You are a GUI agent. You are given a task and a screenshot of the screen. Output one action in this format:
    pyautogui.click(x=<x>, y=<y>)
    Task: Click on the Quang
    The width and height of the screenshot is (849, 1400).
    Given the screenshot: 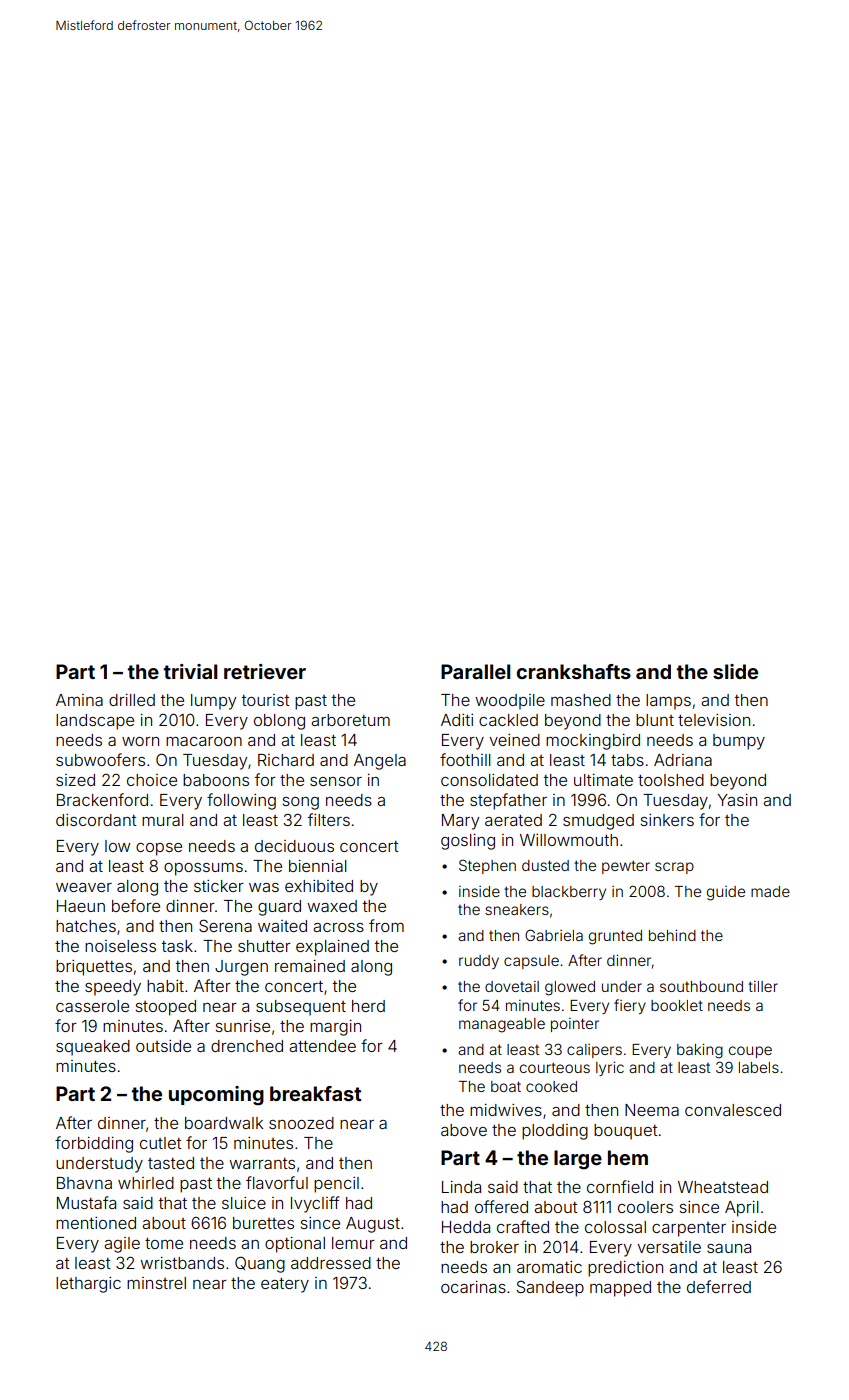 What is the action you would take?
    pyautogui.click(x=260, y=1264)
